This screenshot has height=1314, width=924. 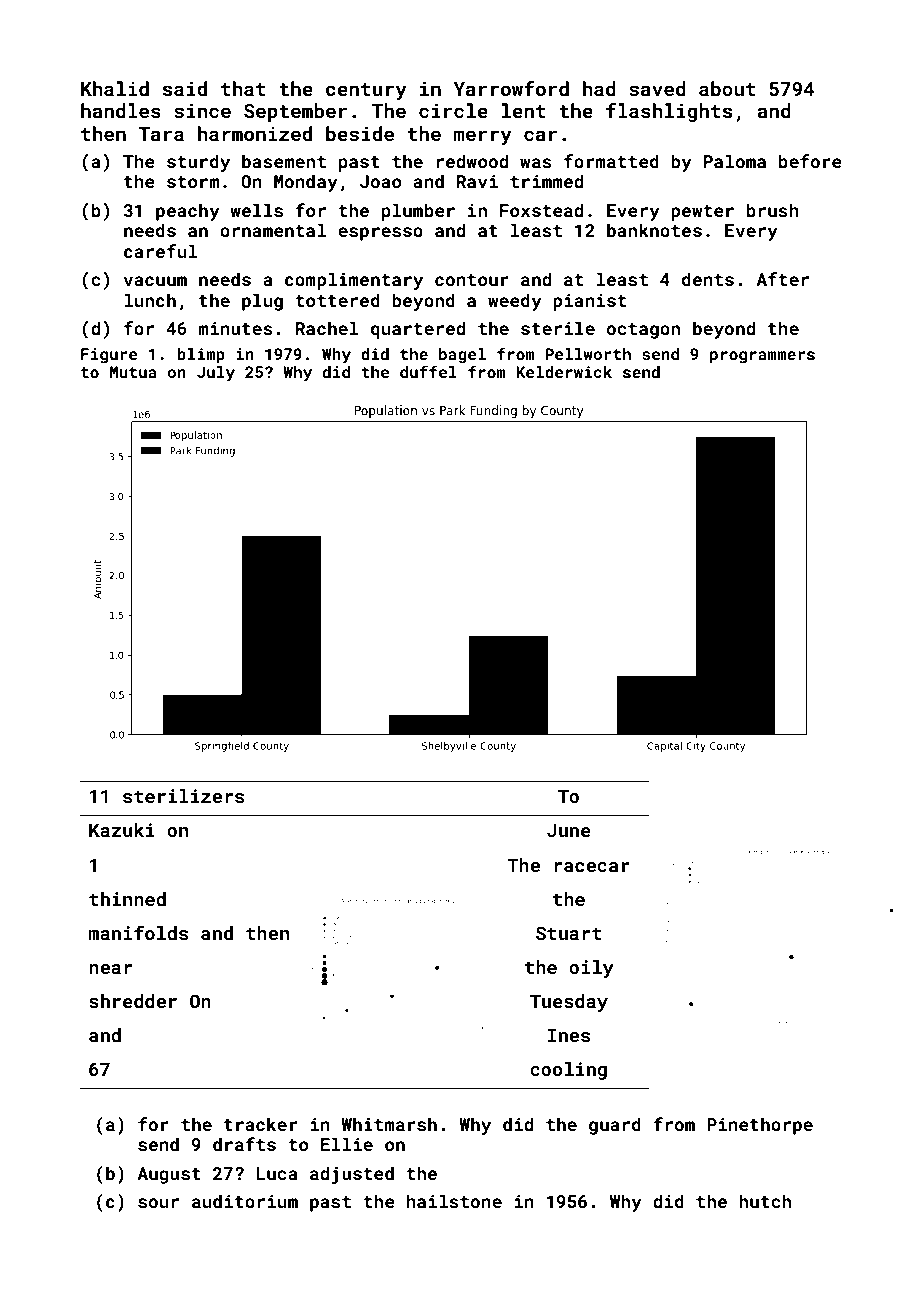 What do you see at coordinates (138, 932) in the screenshot?
I see `manifolds` at bounding box center [138, 932].
